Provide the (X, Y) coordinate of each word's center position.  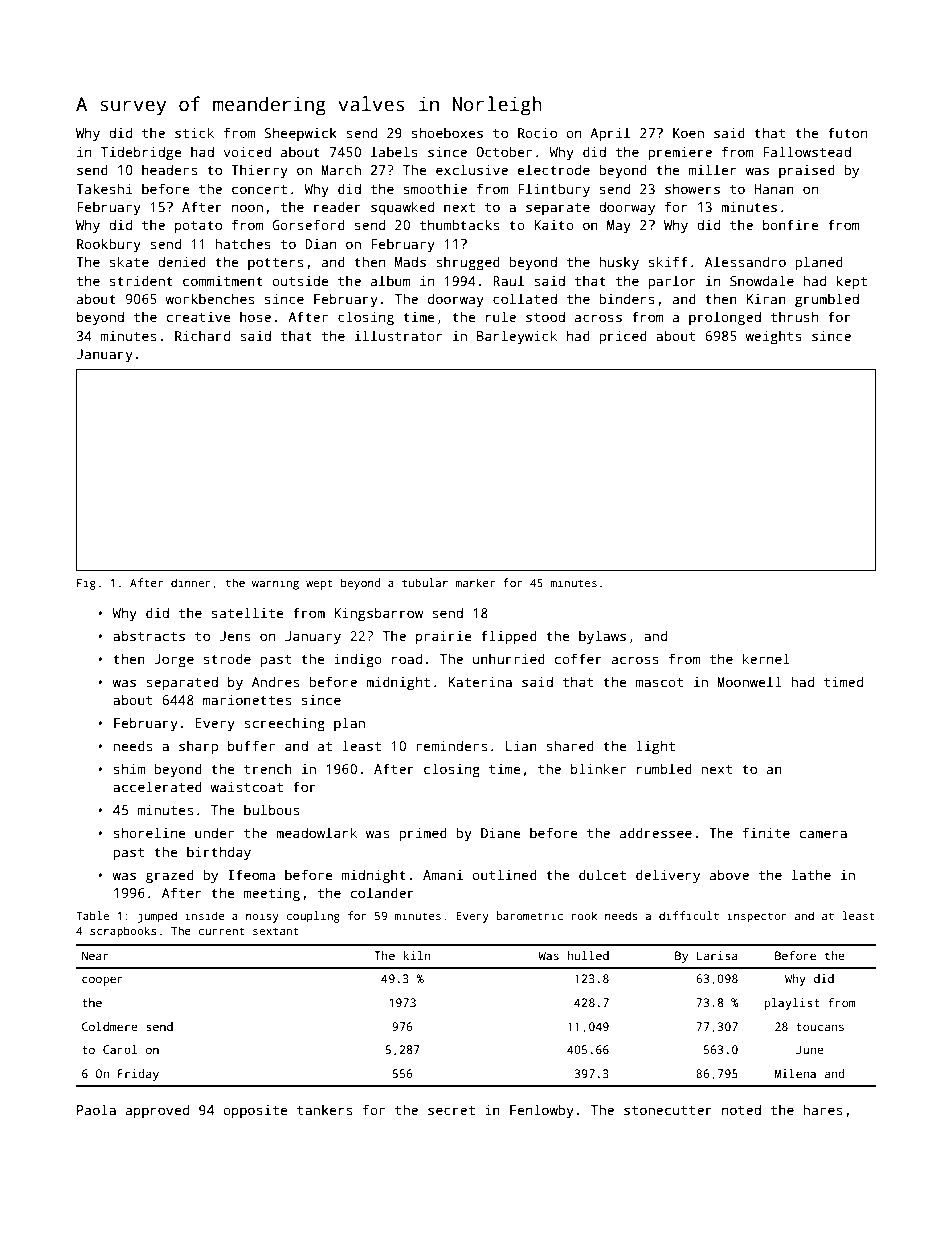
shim (129, 768)
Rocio (537, 132)
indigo (358, 660)
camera (823, 834)
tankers (324, 1109)
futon (847, 132)
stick (194, 132)
